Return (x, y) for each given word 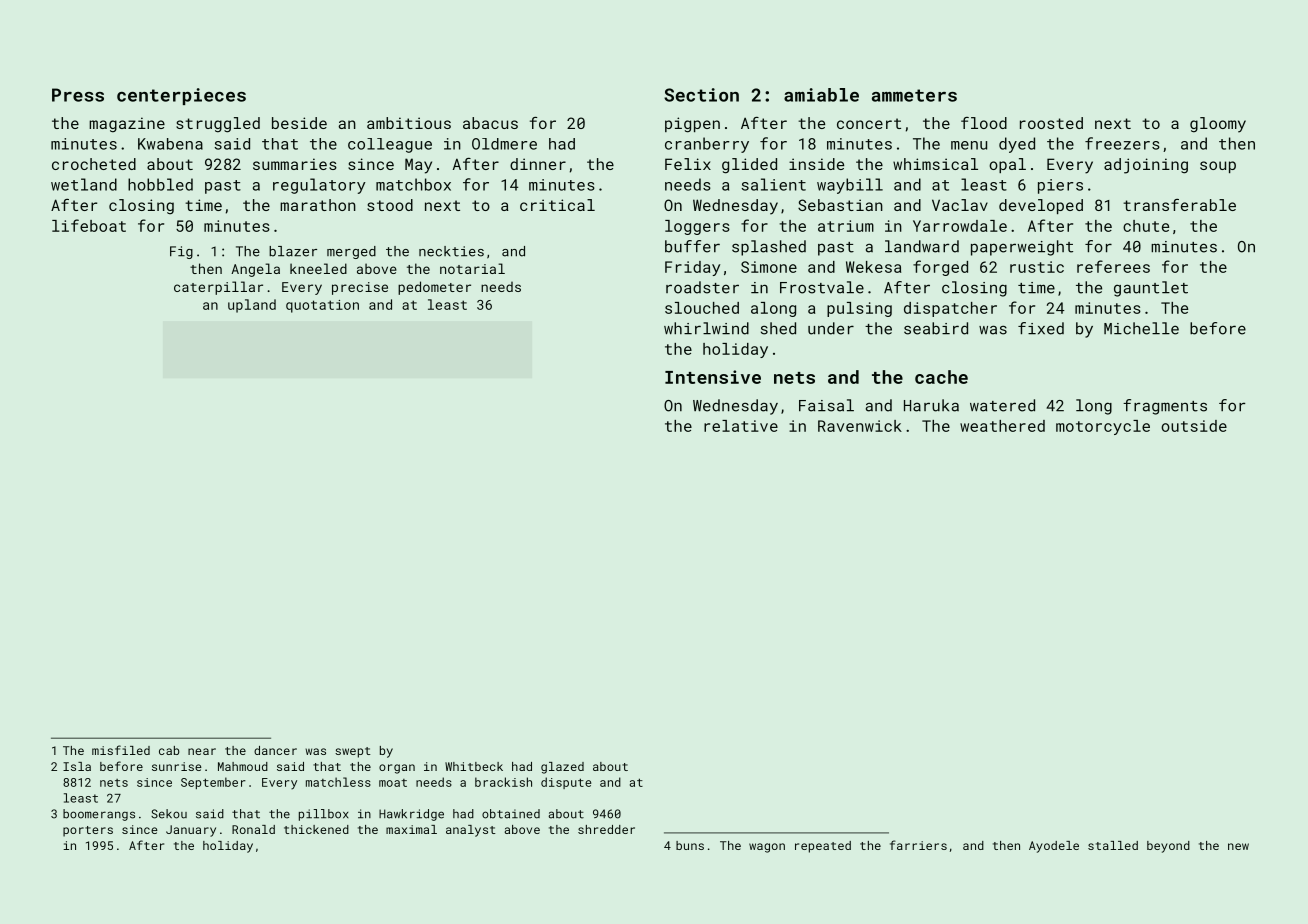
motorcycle (1103, 427)
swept (353, 752)
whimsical (935, 164)
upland (252, 306)
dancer (275, 750)
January (191, 831)
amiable (821, 95)
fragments (1165, 407)
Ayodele (1054, 847)
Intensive (713, 377)
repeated (823, 847)
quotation (322, 306)
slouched (702, 308)
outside (1194, 426)
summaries (295, 164)
